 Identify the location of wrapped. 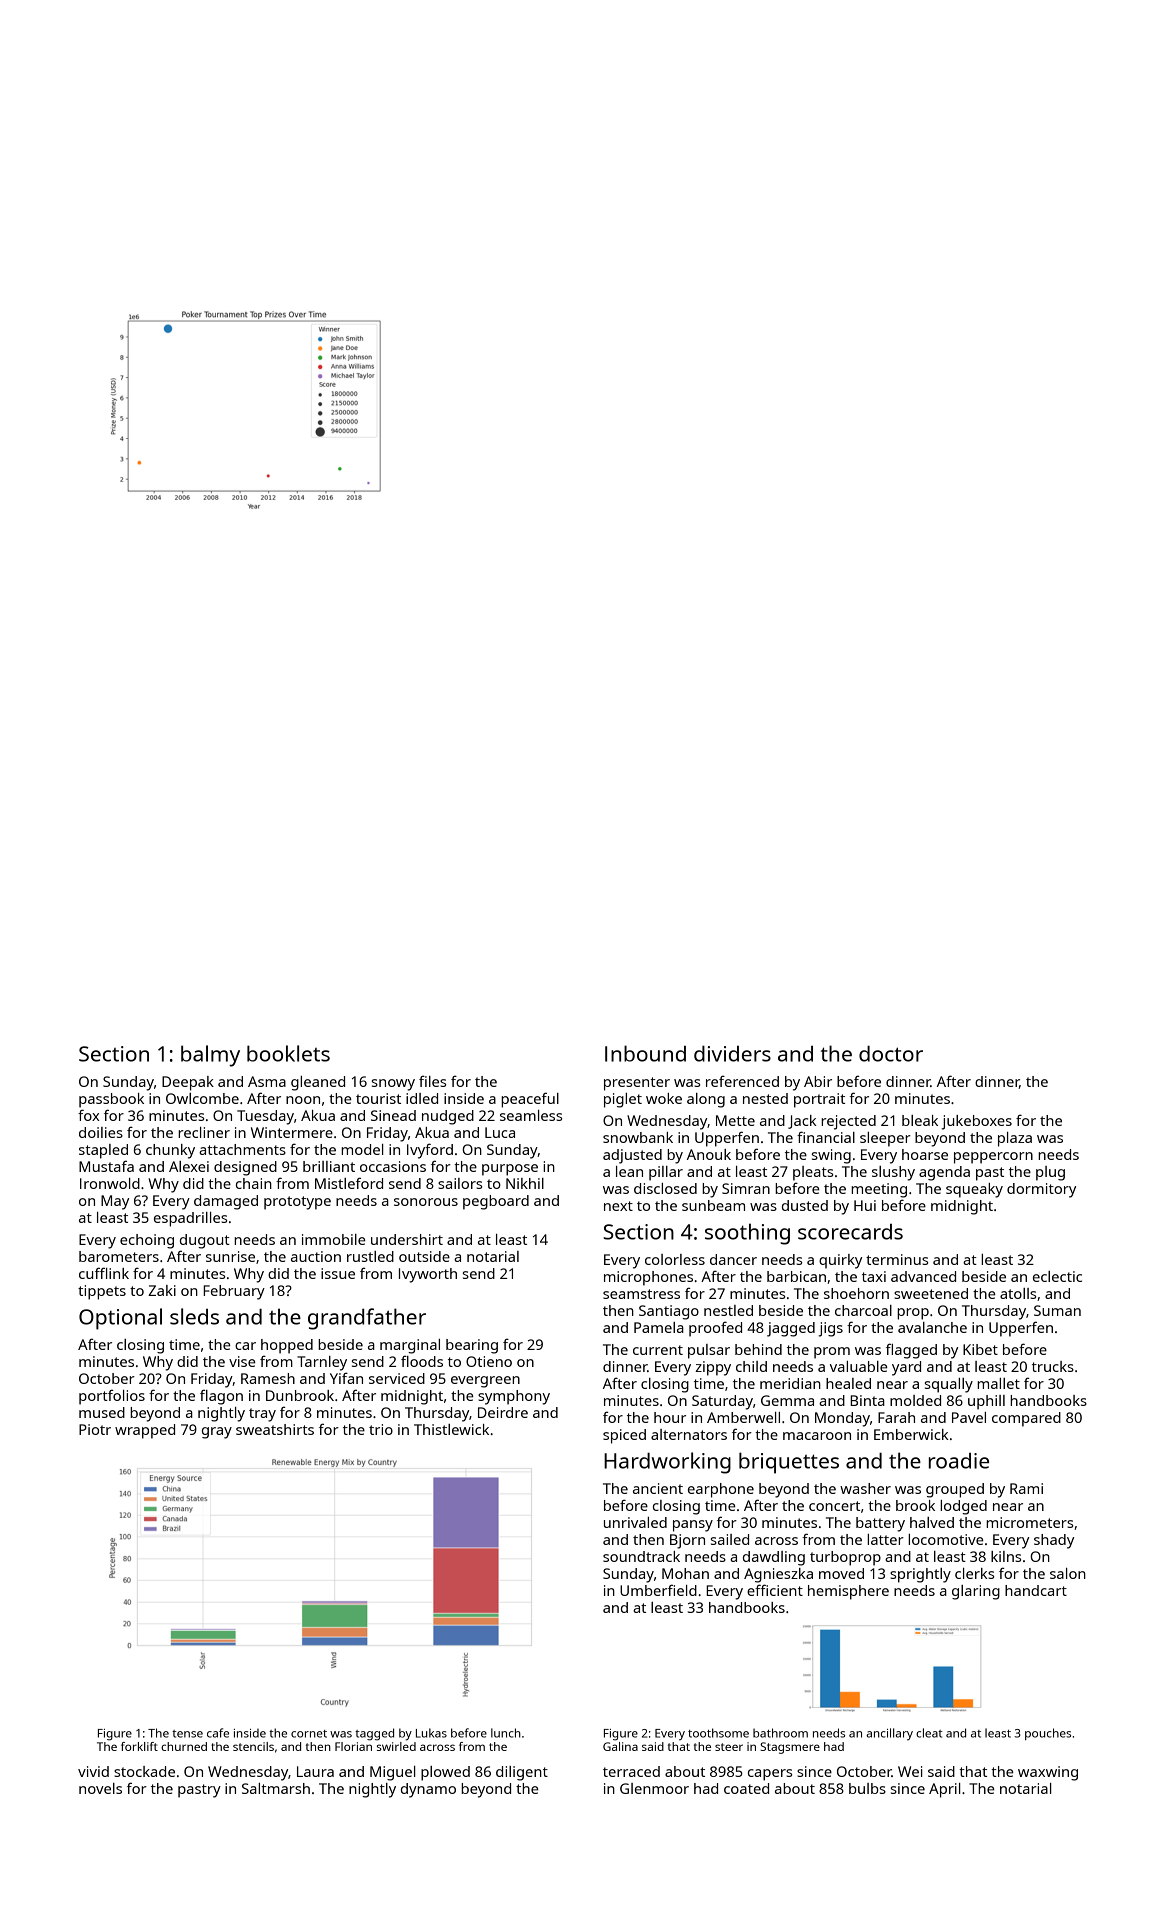
(145, 1431).
